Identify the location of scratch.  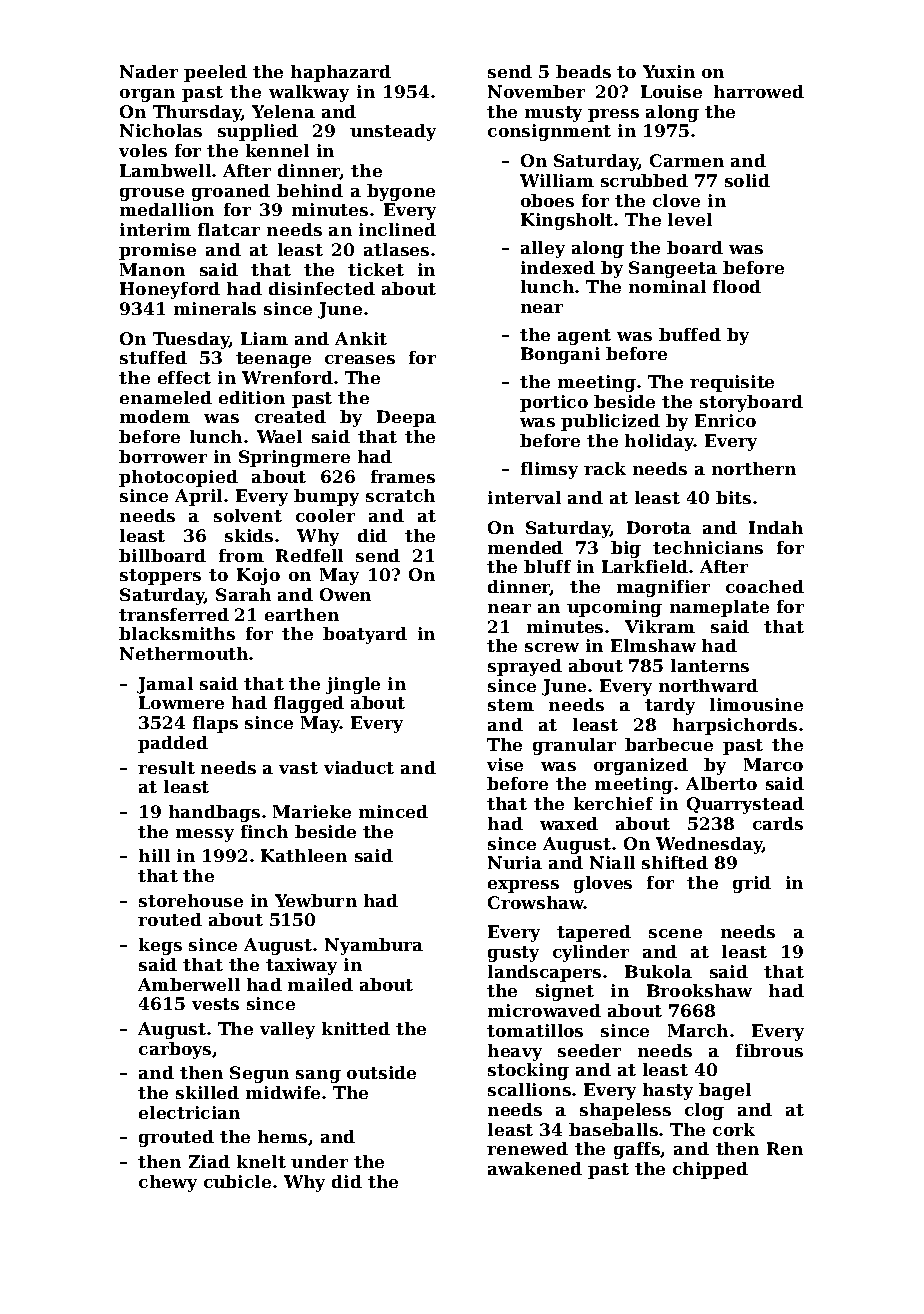
(400, 495).
